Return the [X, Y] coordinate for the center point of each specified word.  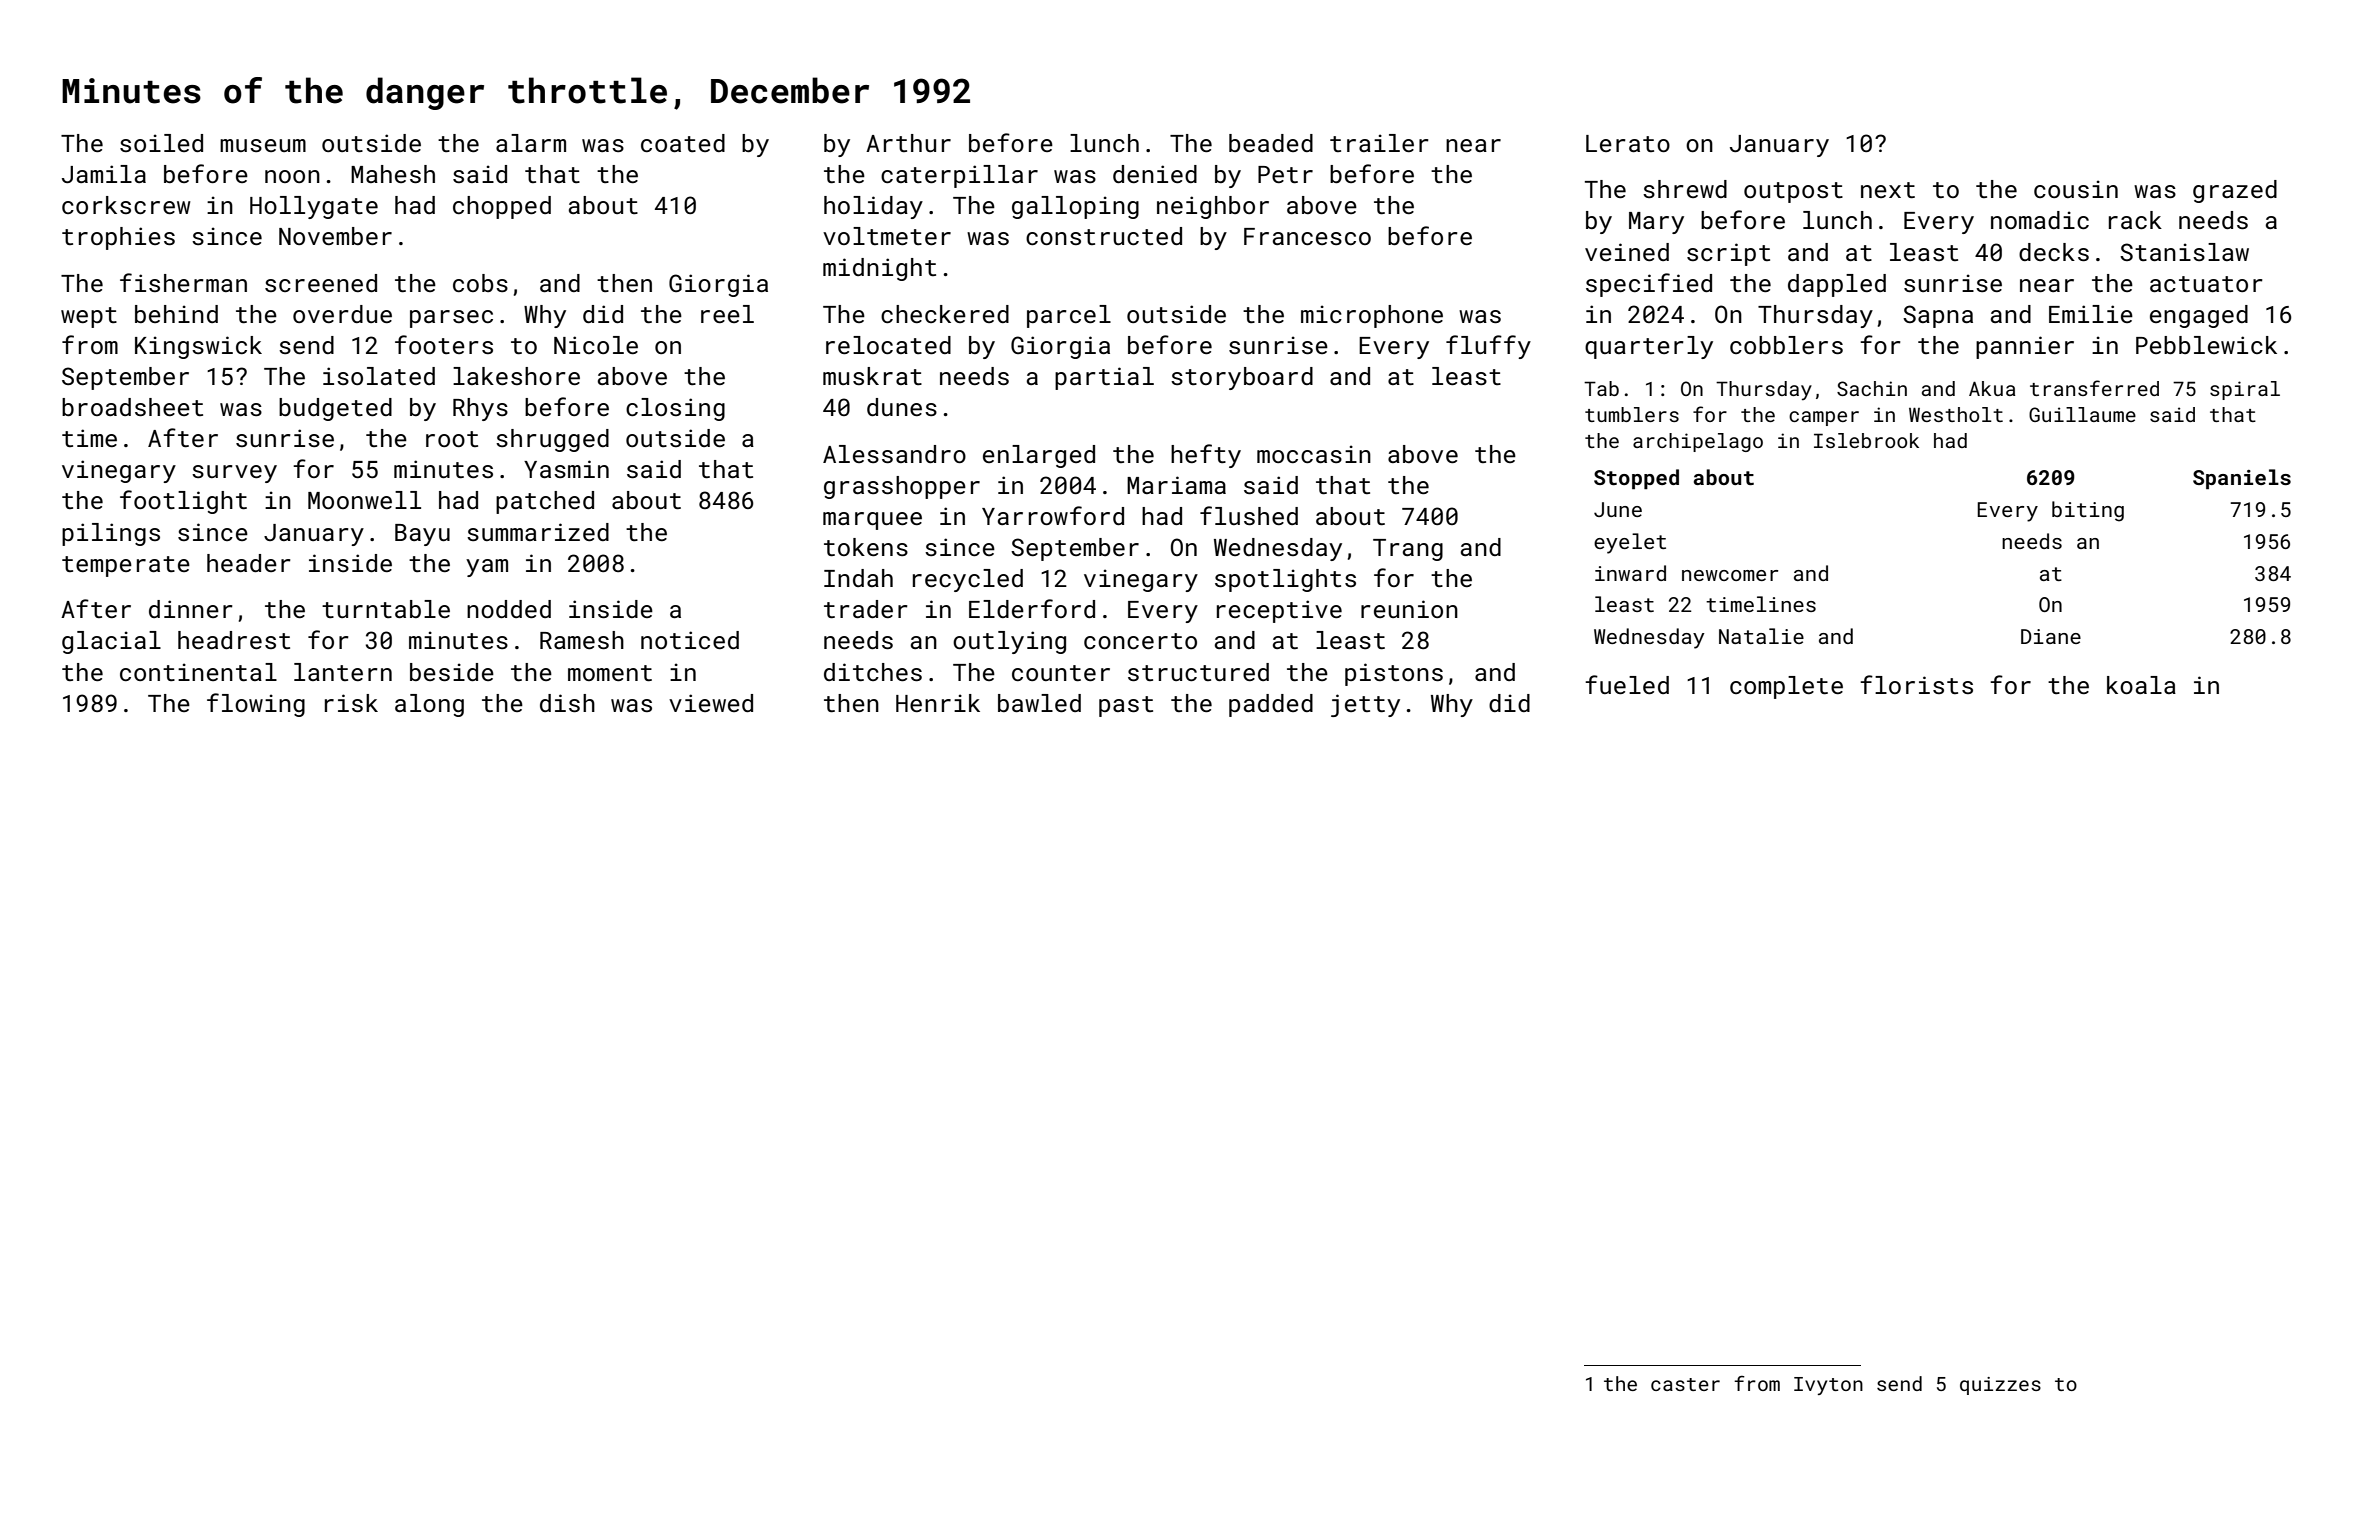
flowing [256, 705]
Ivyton [1828, 1386]
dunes [902, 407]
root [452, 439]
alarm [531, 143]
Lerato [1628, 143]
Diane [2051, 636]
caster [1685, 1384]
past [1126, 706]
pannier [2025, 347]
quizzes [2000, 1386]
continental [198, 672]
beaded [1271, 143]
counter [1061, 673]
